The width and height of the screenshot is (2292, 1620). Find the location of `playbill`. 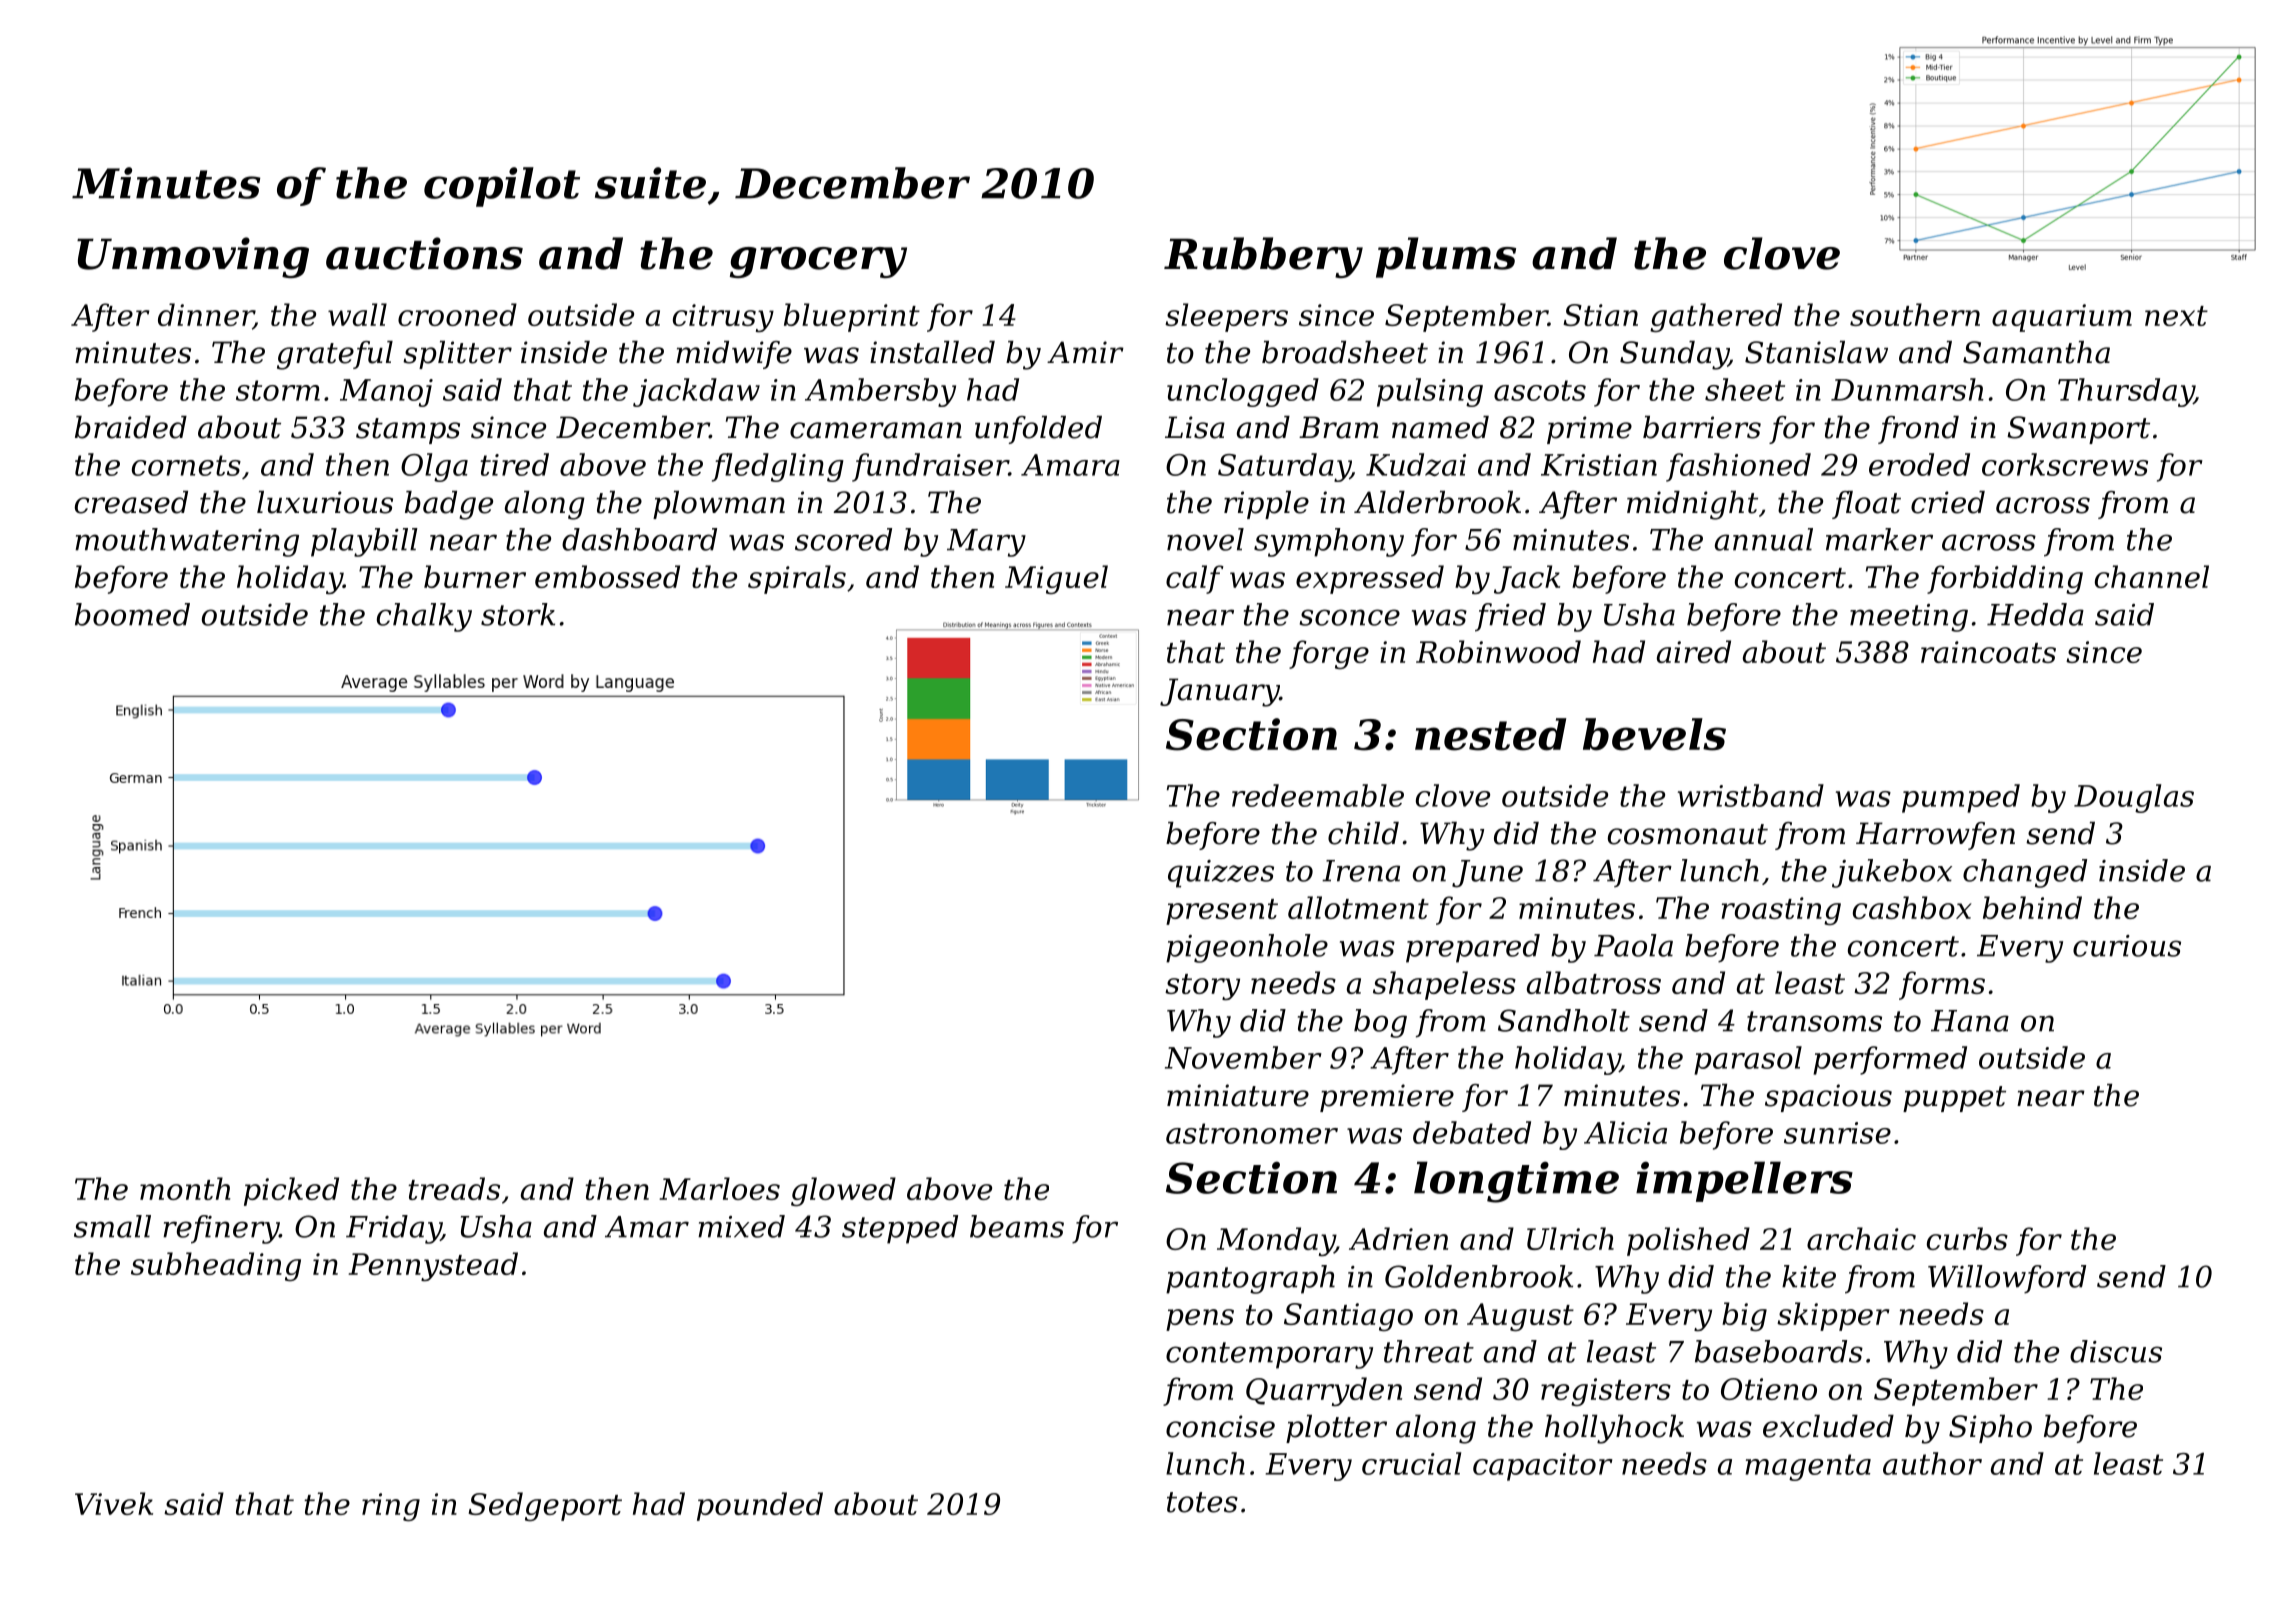

playbill is located at coordinates (364, 542).
